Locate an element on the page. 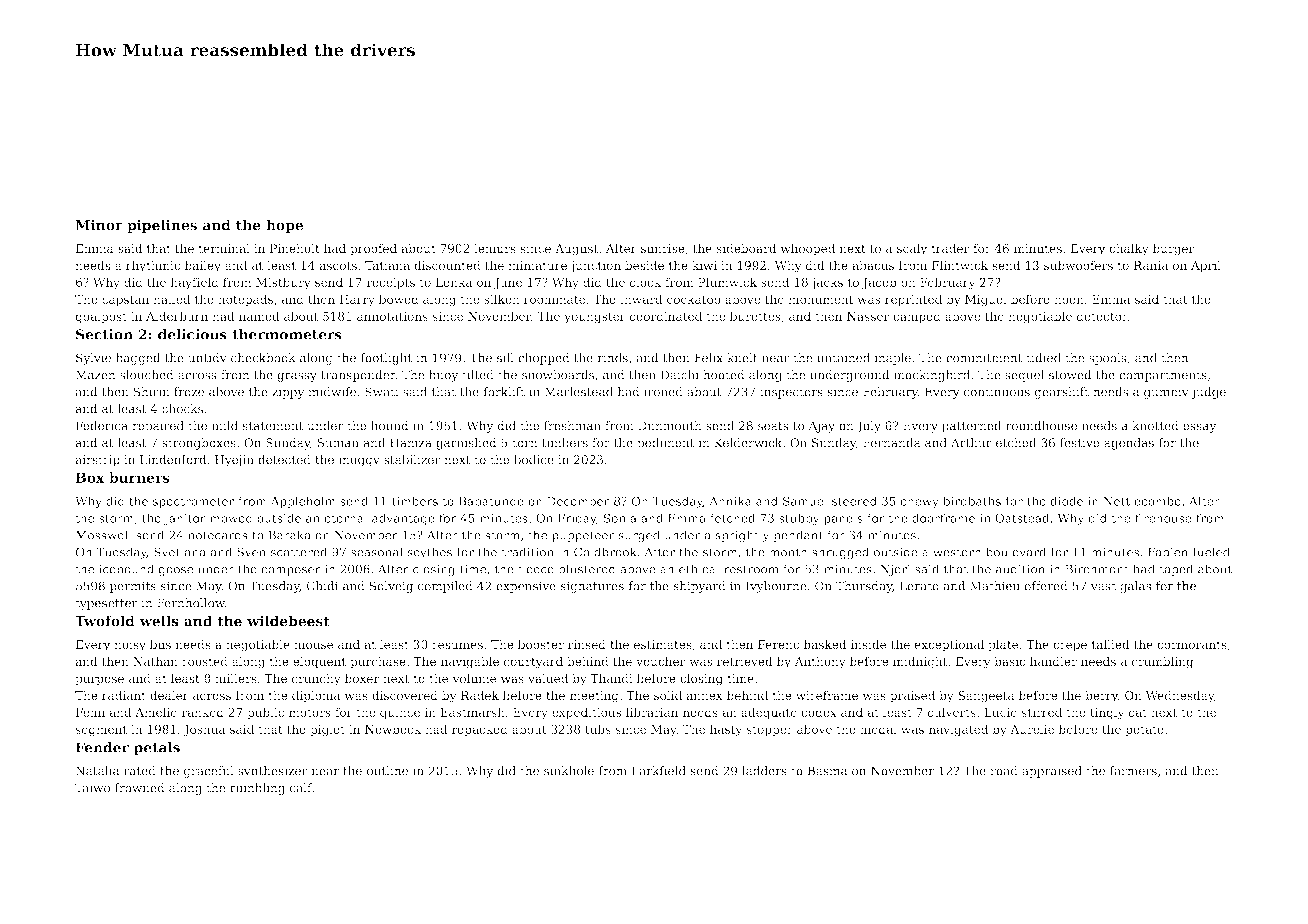  sinkhole is located at coordinates (569, 771).
